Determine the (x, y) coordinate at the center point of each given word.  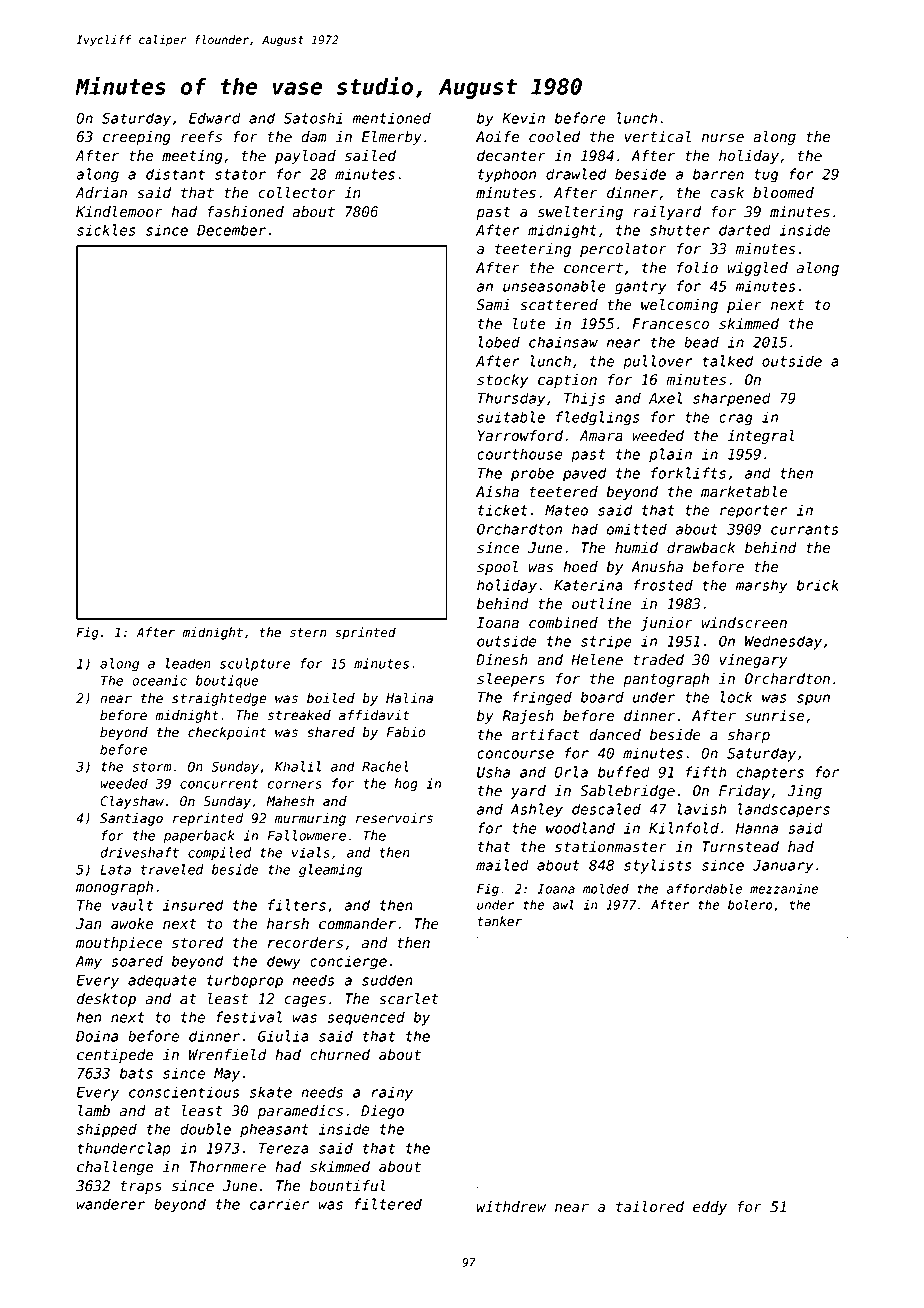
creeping (137, 138)
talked (727, 361)
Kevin (523, 118)
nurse (723, 138)
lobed (499, 342)
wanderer (111, 1204)
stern (308, 633)
